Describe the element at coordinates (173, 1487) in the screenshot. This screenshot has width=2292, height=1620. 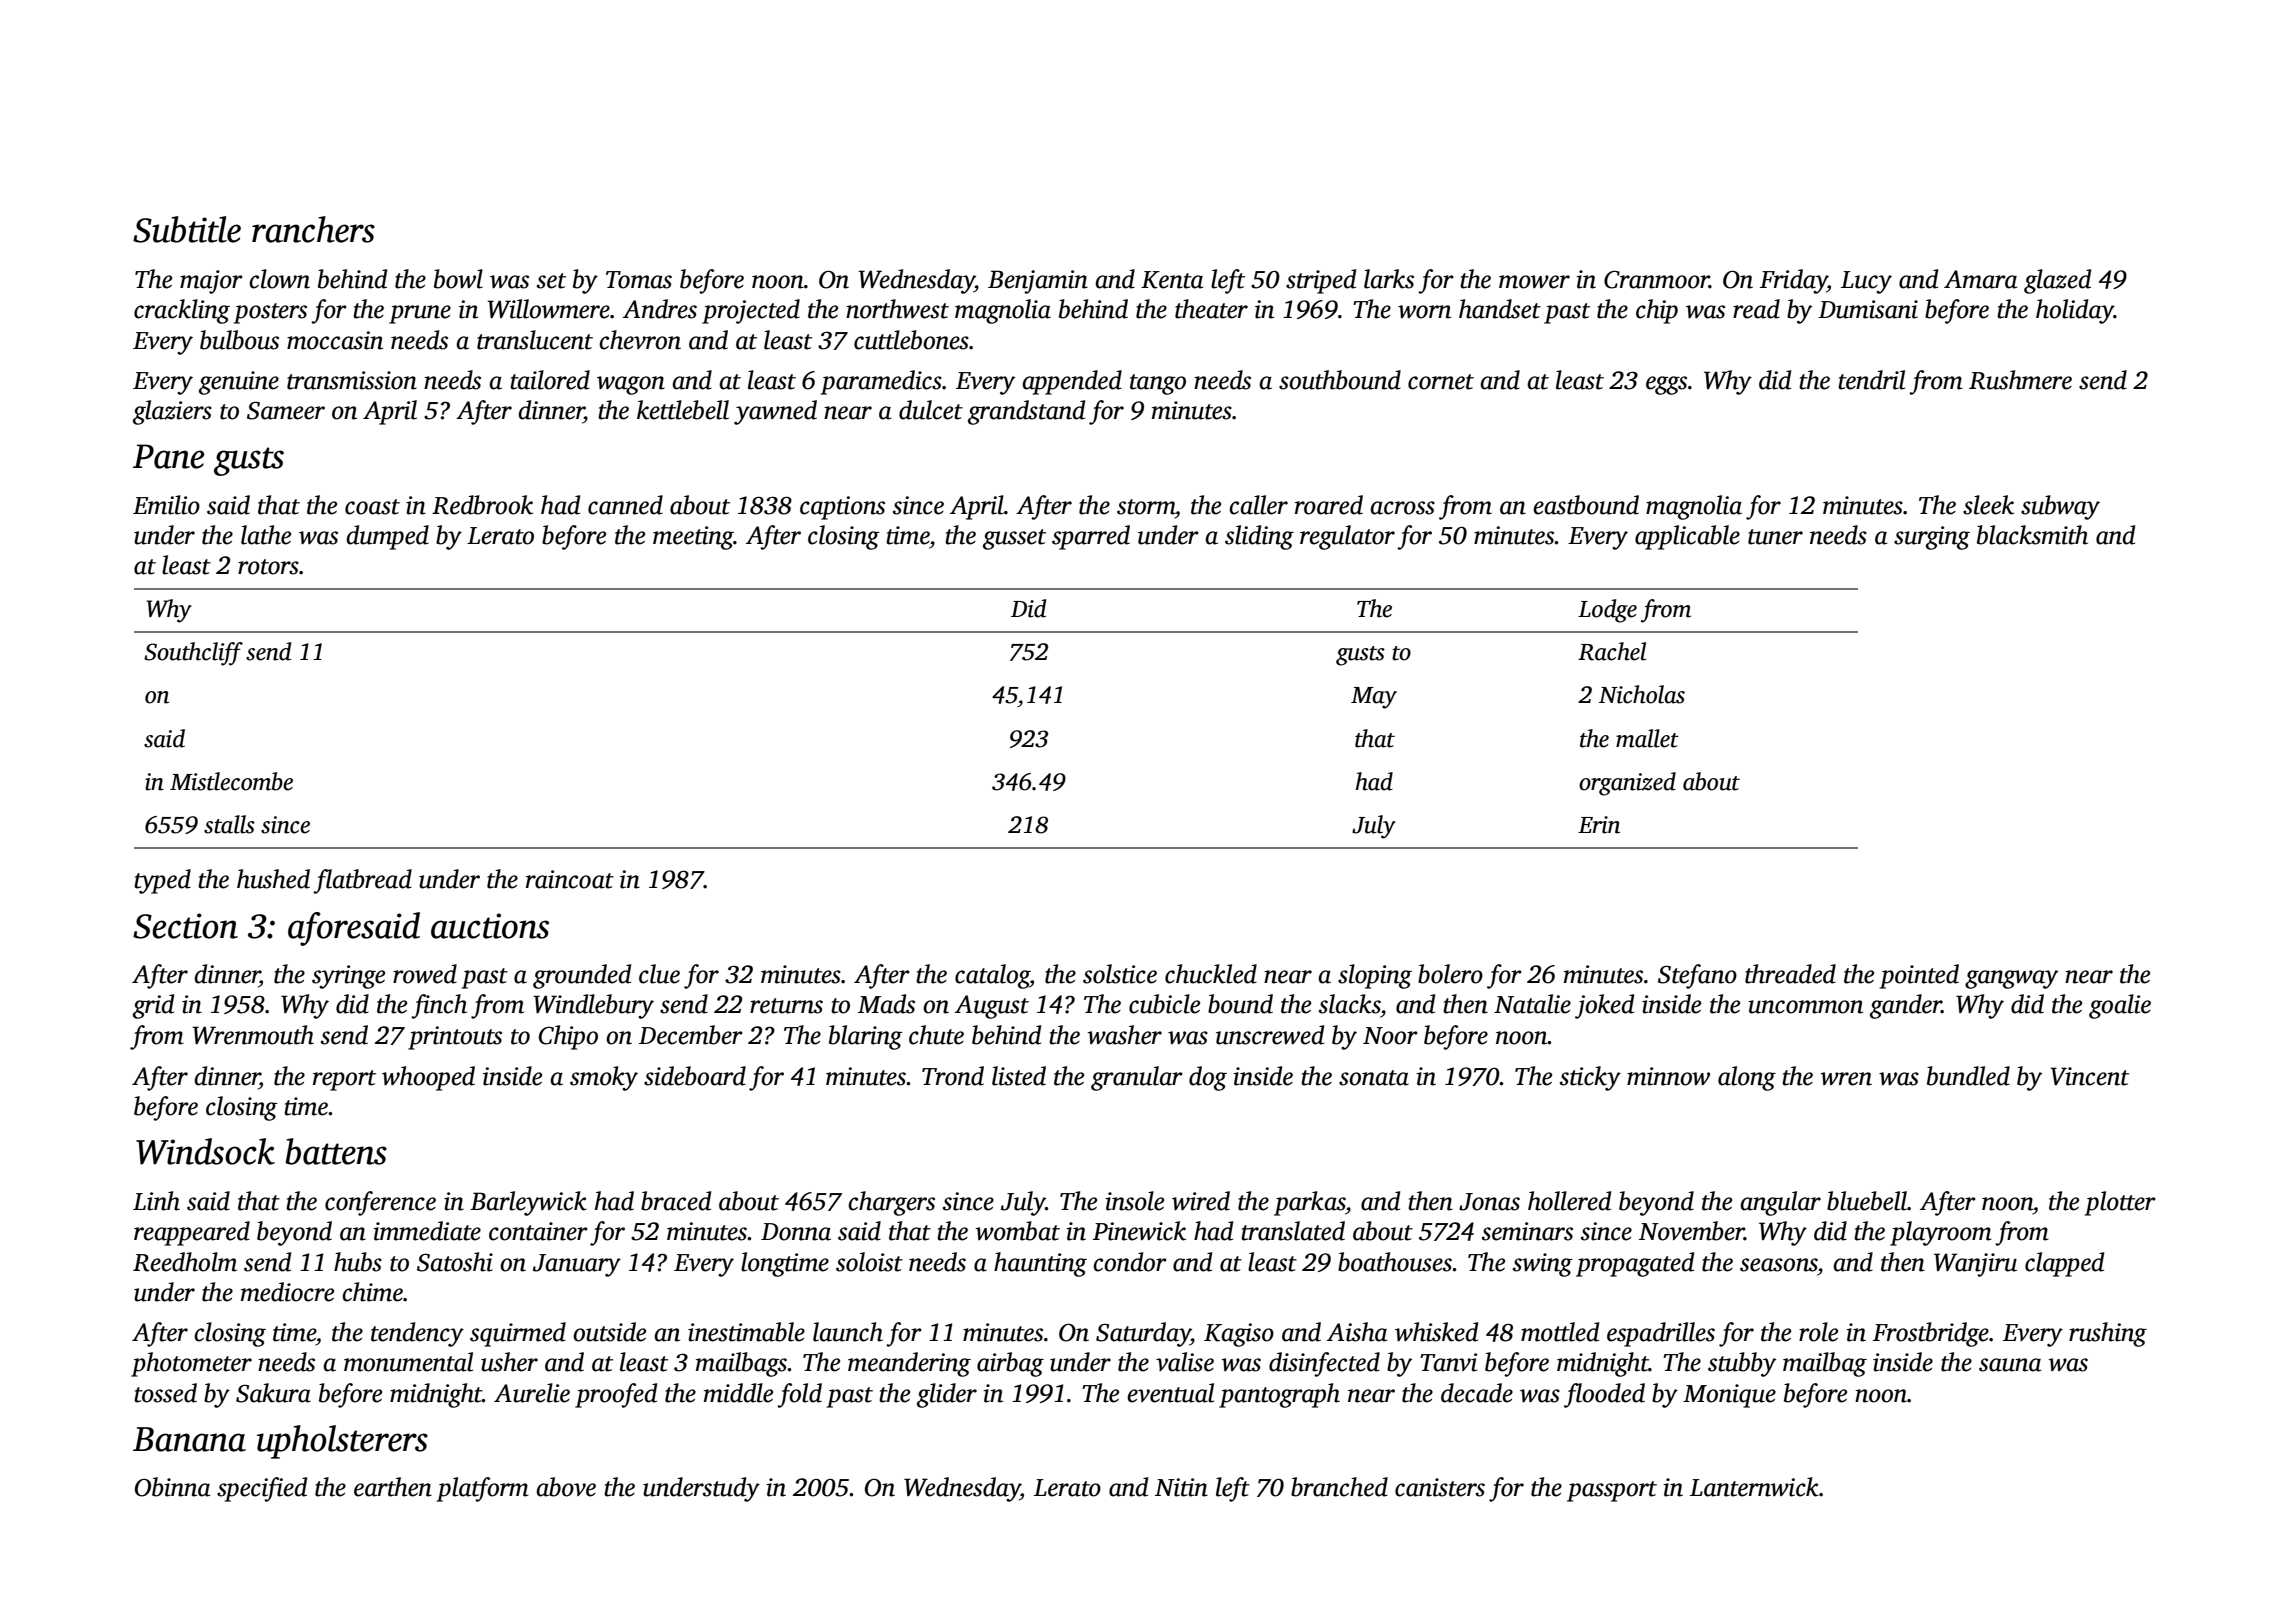
I see `Obinna` at that location.
